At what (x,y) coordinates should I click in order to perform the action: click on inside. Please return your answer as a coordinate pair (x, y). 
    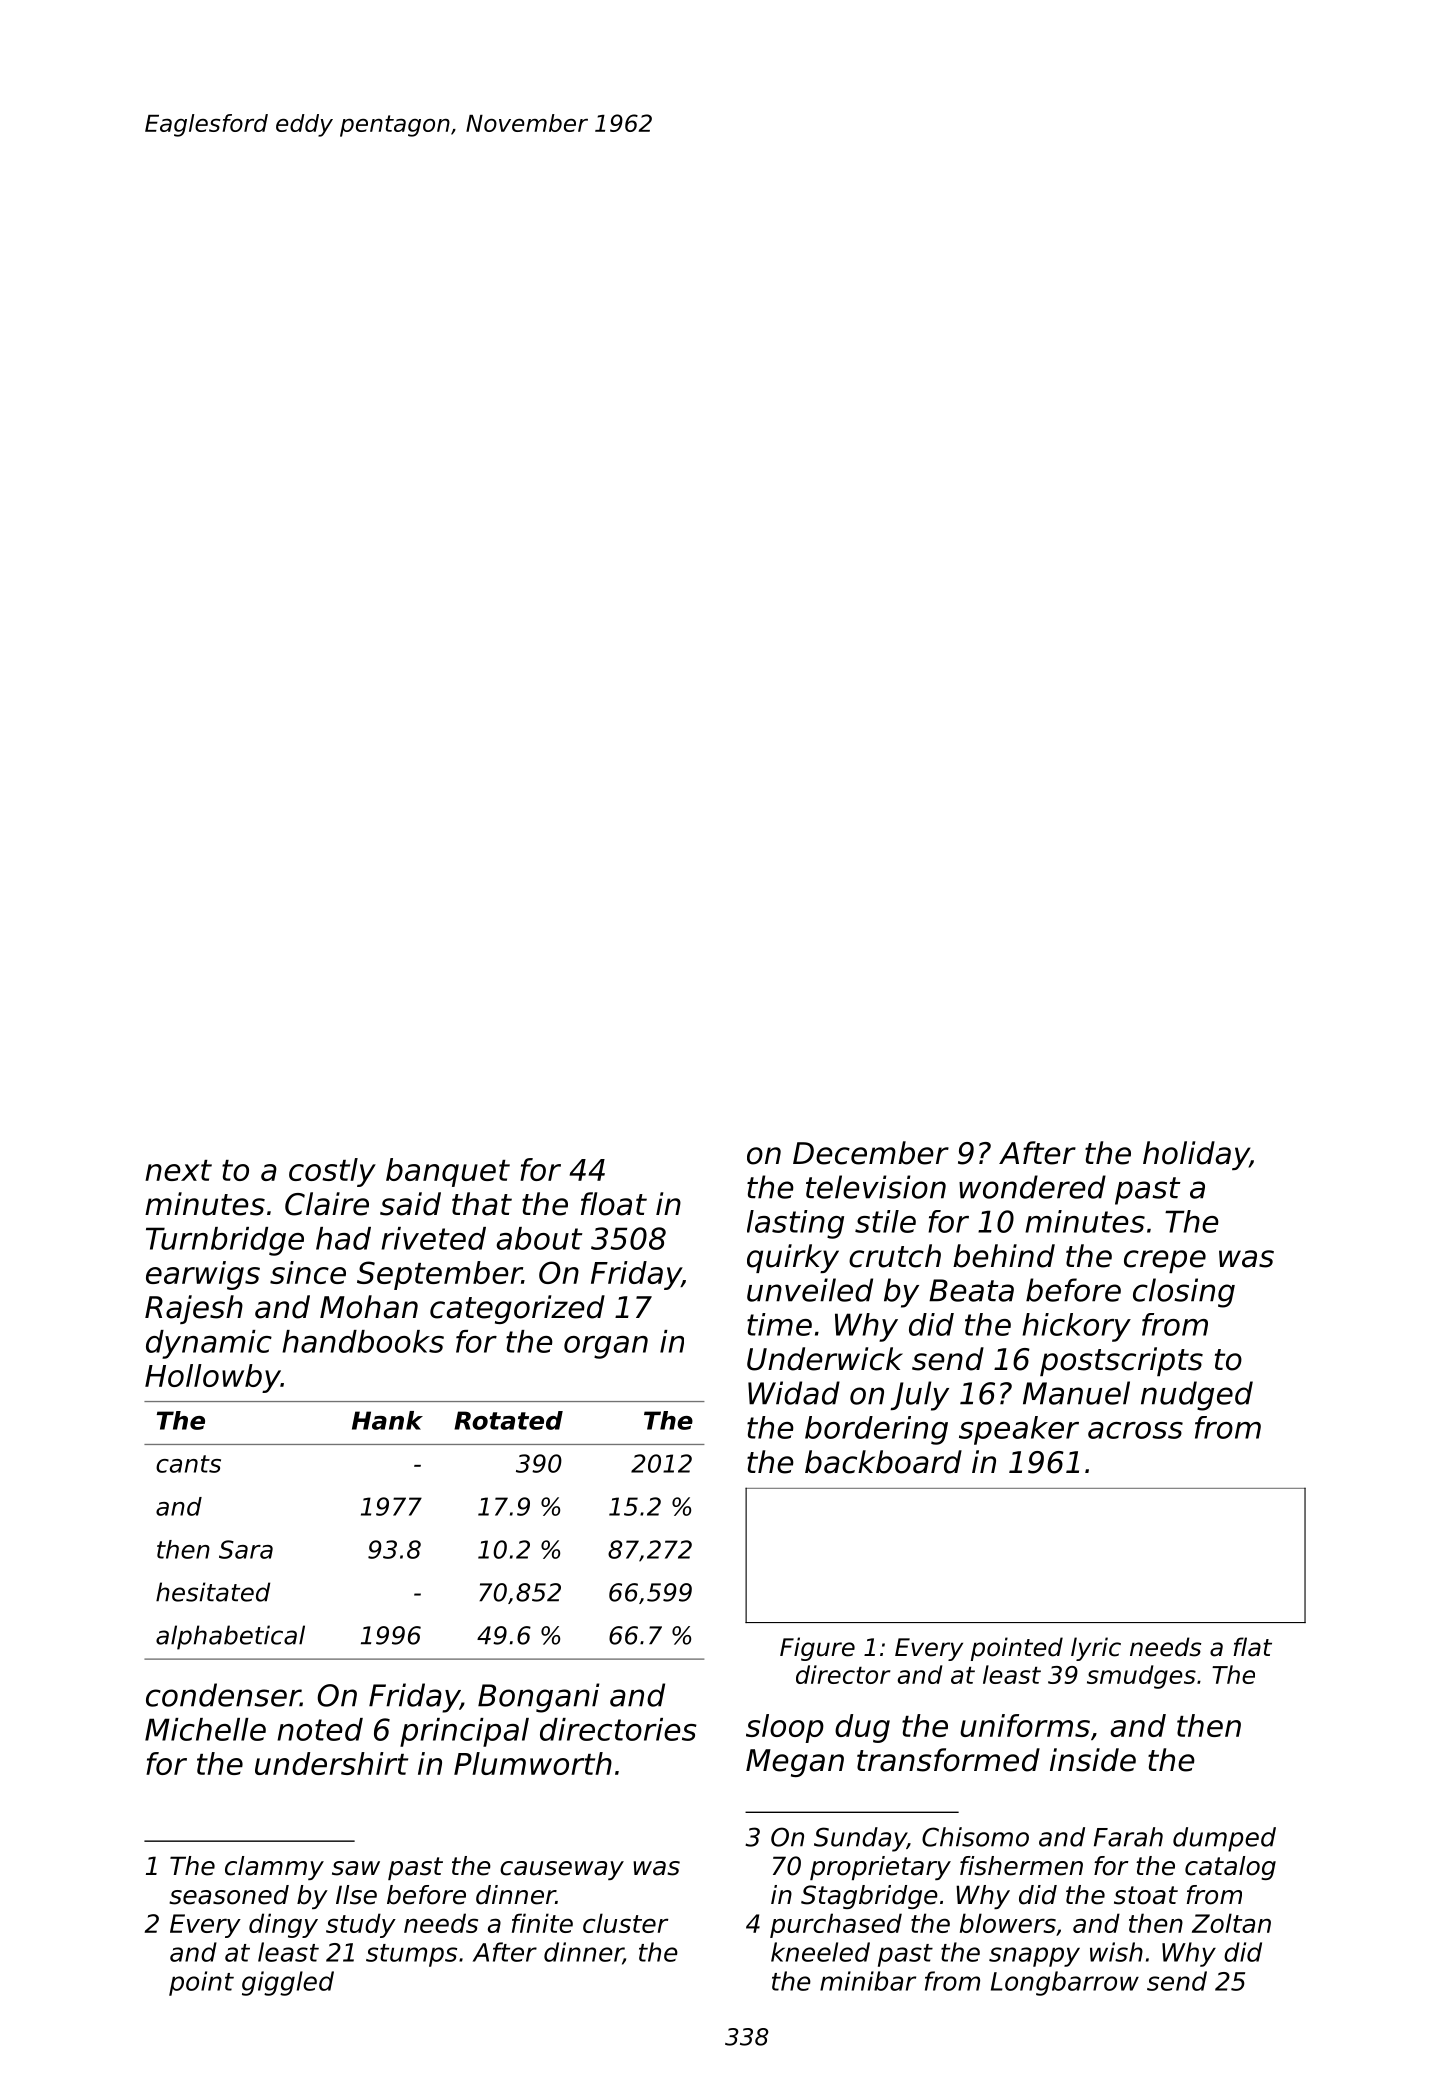
    Looking at the image, I should click on (1093, 1760).
